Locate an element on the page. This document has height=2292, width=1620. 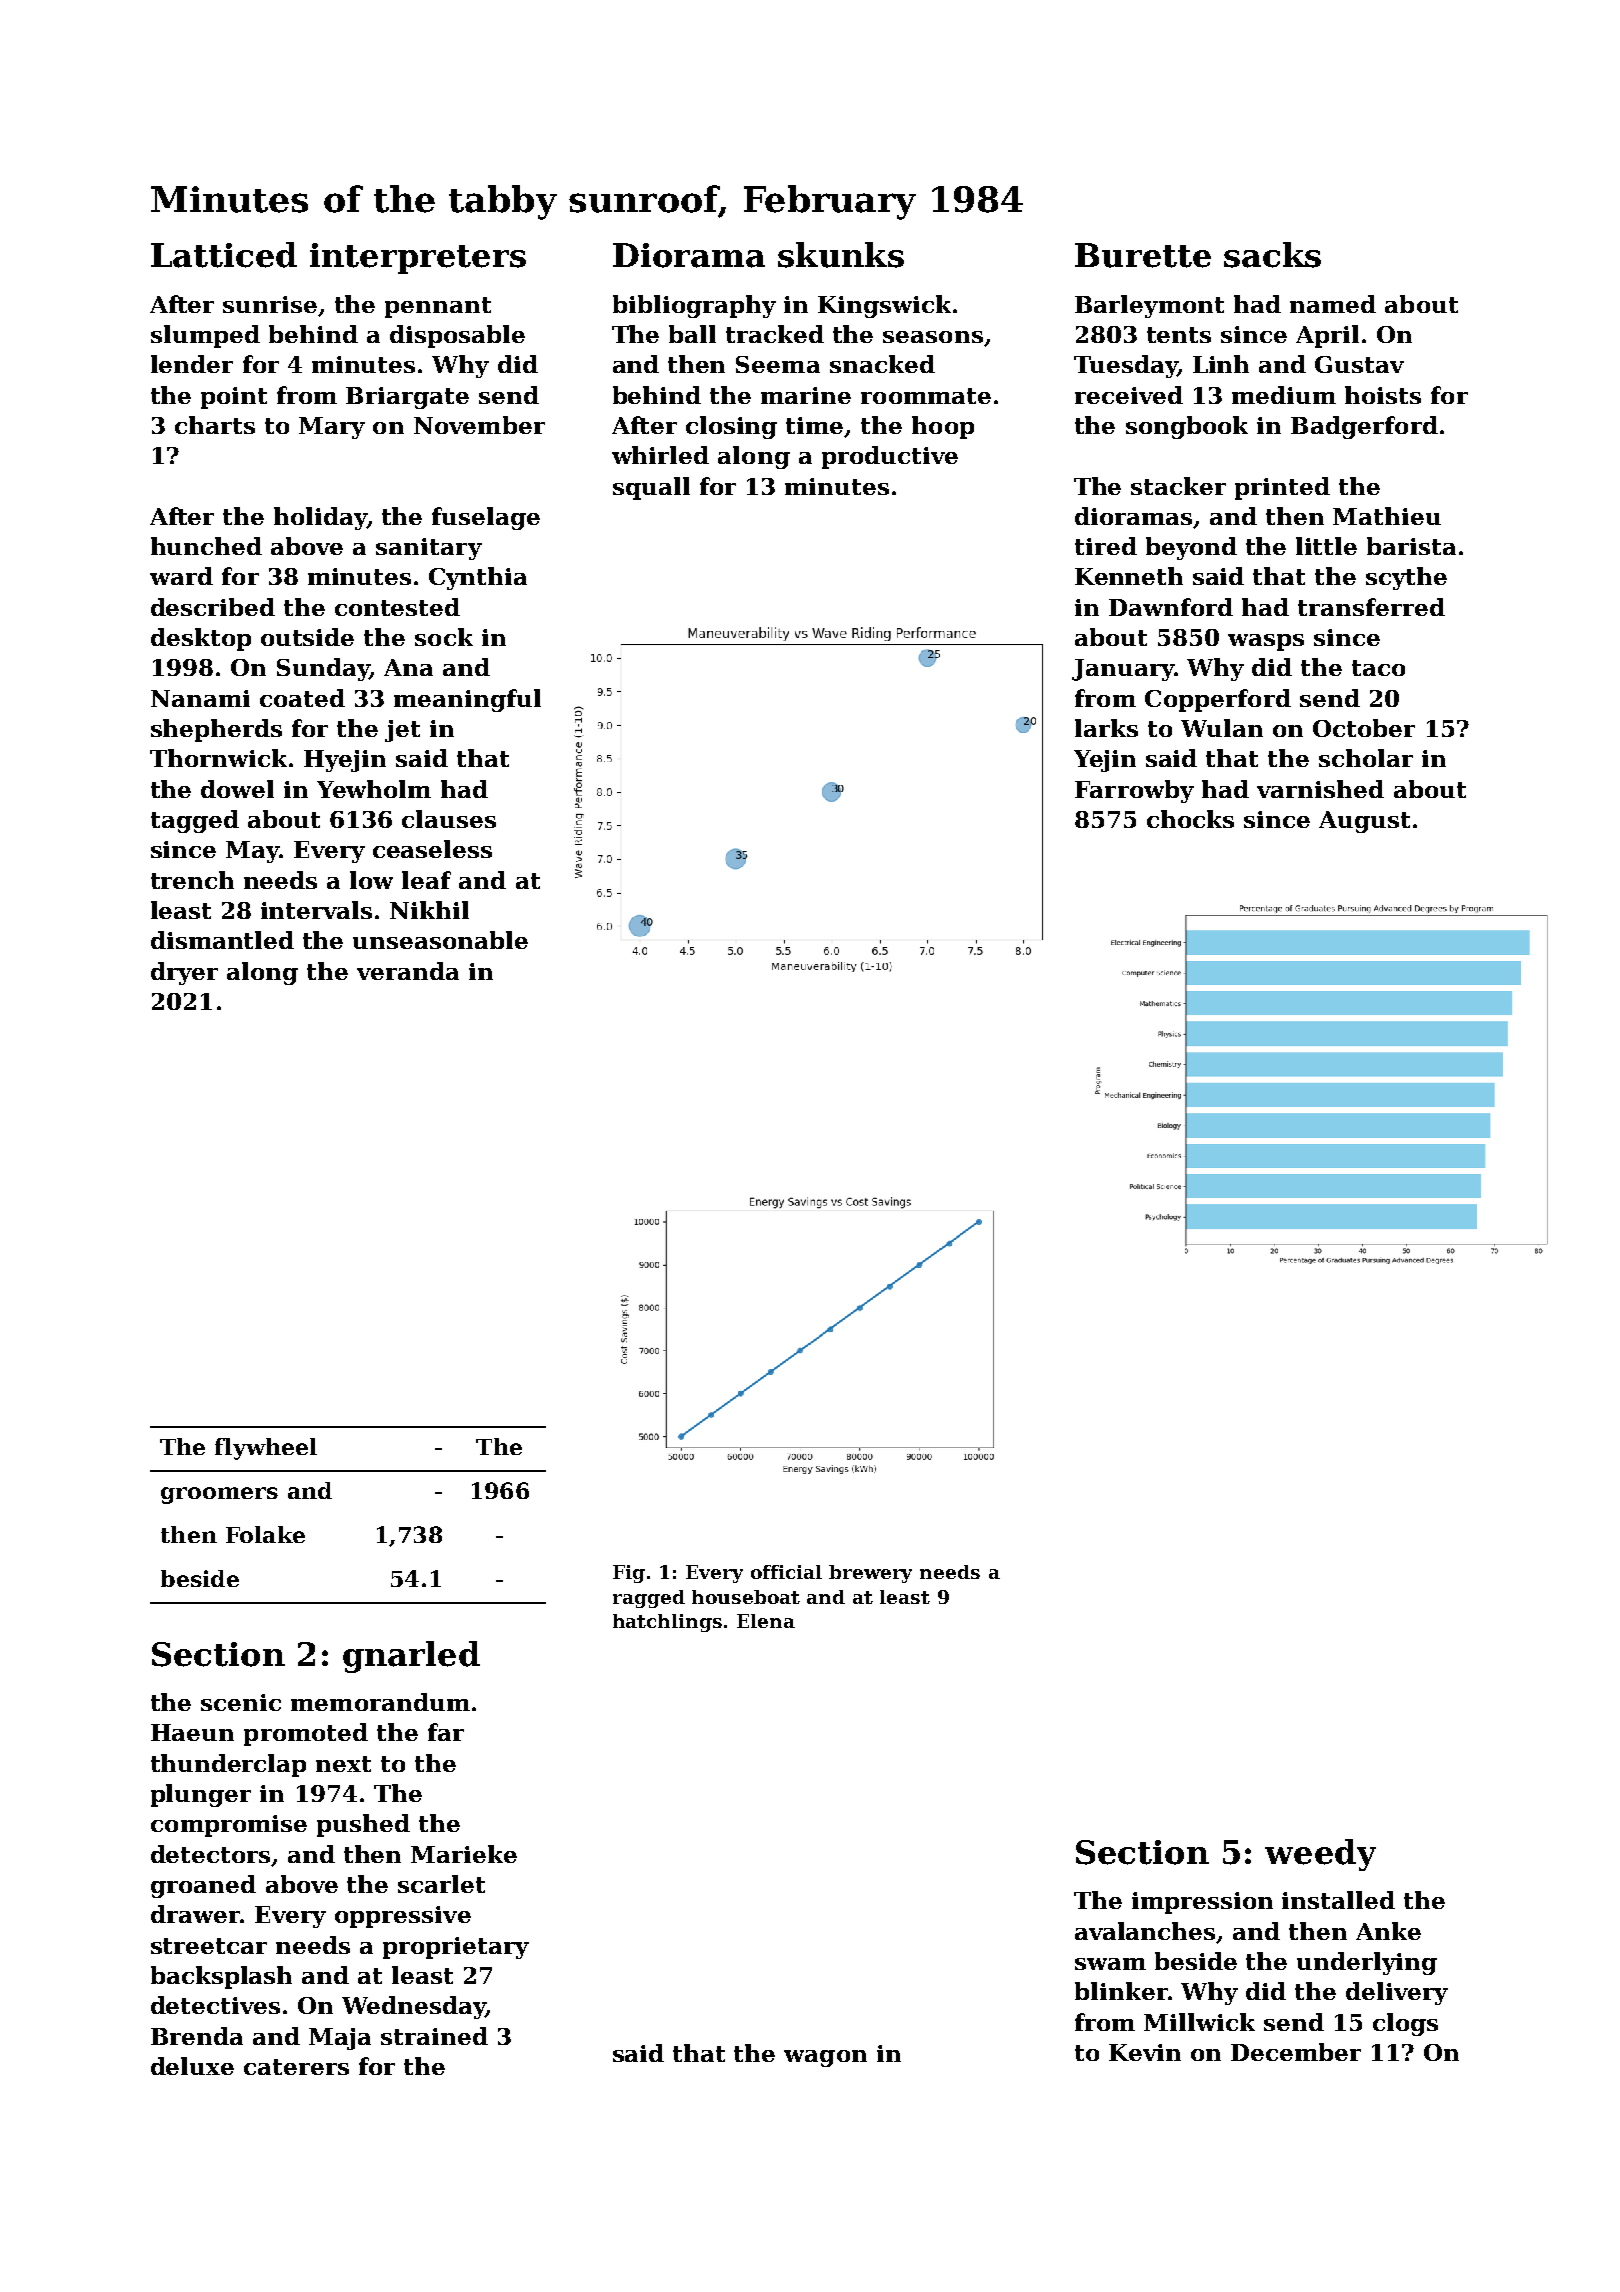
sacks is located at coordinates (1272, 255).
